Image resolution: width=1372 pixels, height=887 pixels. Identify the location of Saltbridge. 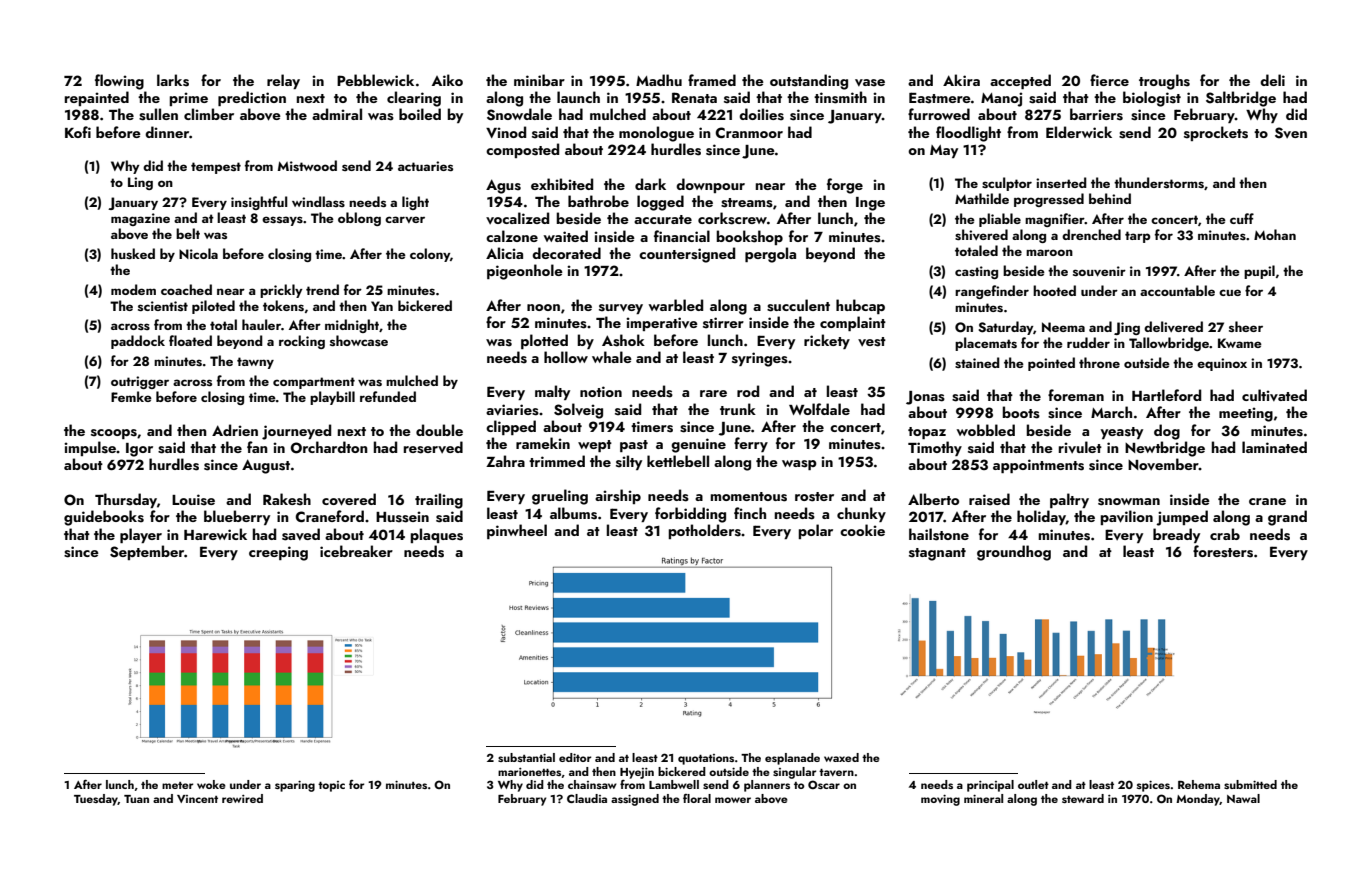
(1241, 99).
